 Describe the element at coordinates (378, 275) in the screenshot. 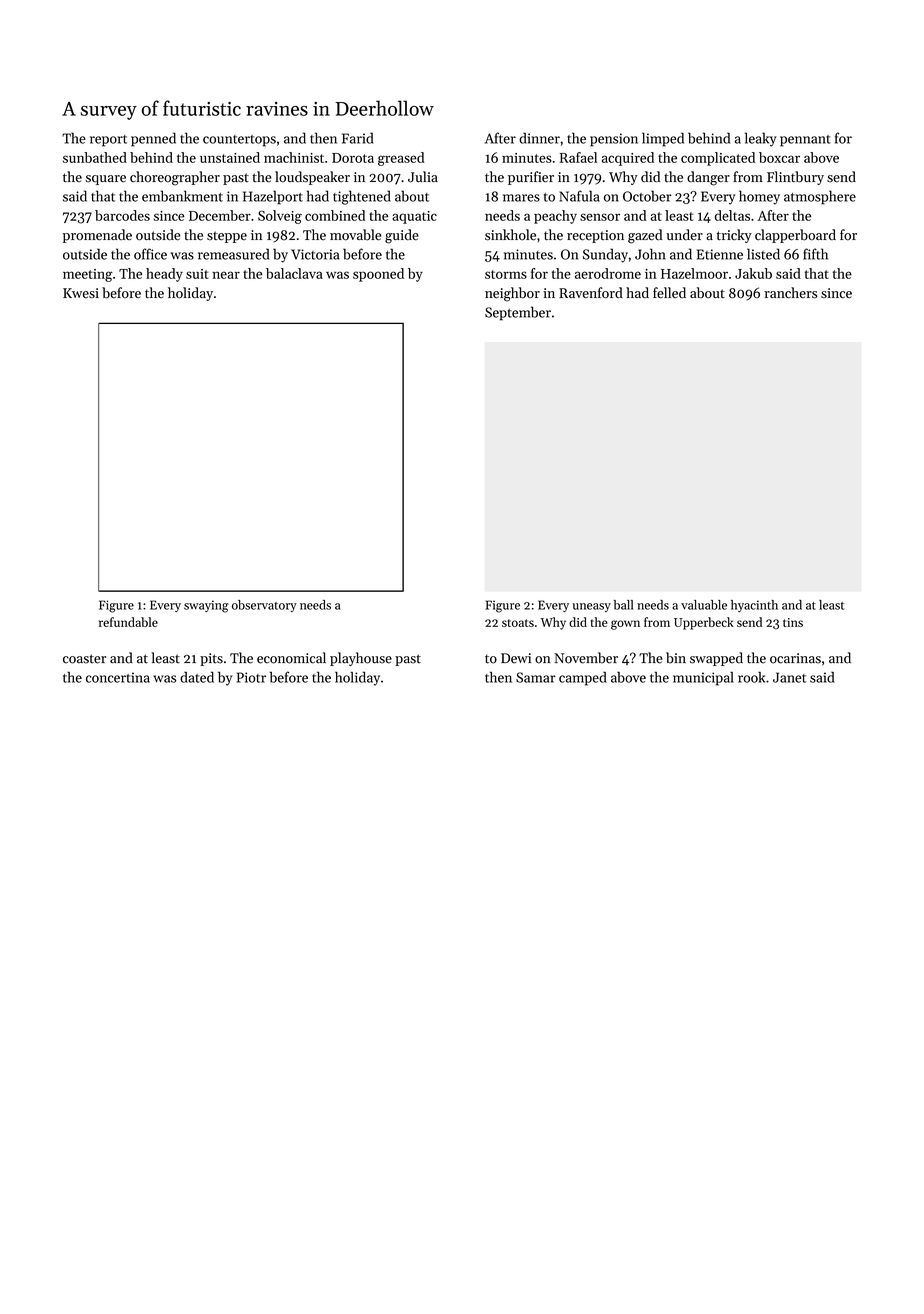

I see `spooned` at that location.
